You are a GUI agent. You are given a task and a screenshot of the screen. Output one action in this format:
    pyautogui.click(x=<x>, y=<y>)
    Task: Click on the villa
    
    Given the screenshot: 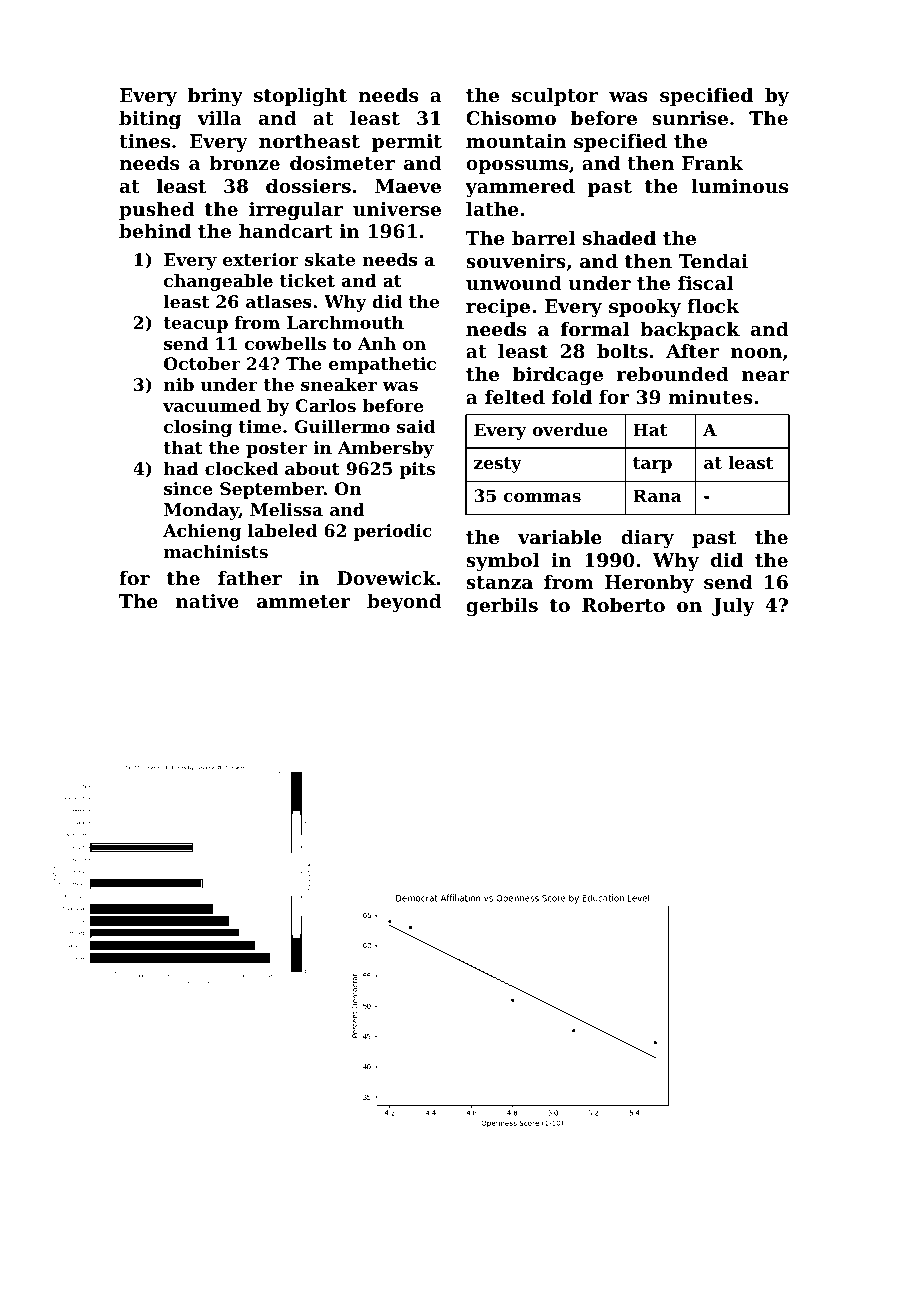 What is the action you would take?
    pyautogui.click(x=219, y=118)
